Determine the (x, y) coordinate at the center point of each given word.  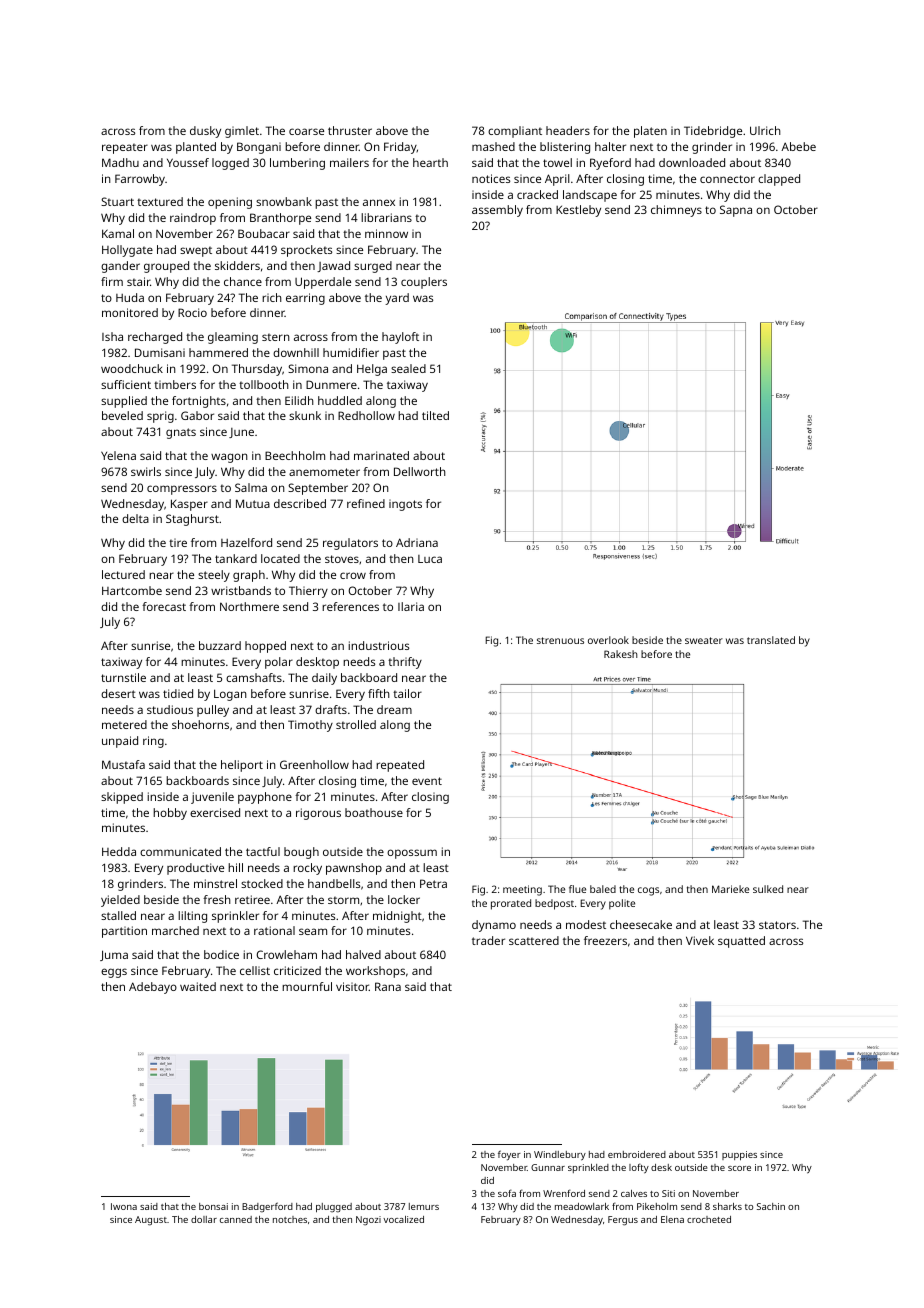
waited (198, 986)
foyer (509, 1155)
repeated (400, 766)
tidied (178, 693)
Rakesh (621, 654)
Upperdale (323, 283)
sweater (704, 640)
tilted (435, 415)
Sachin (771, 1206)
